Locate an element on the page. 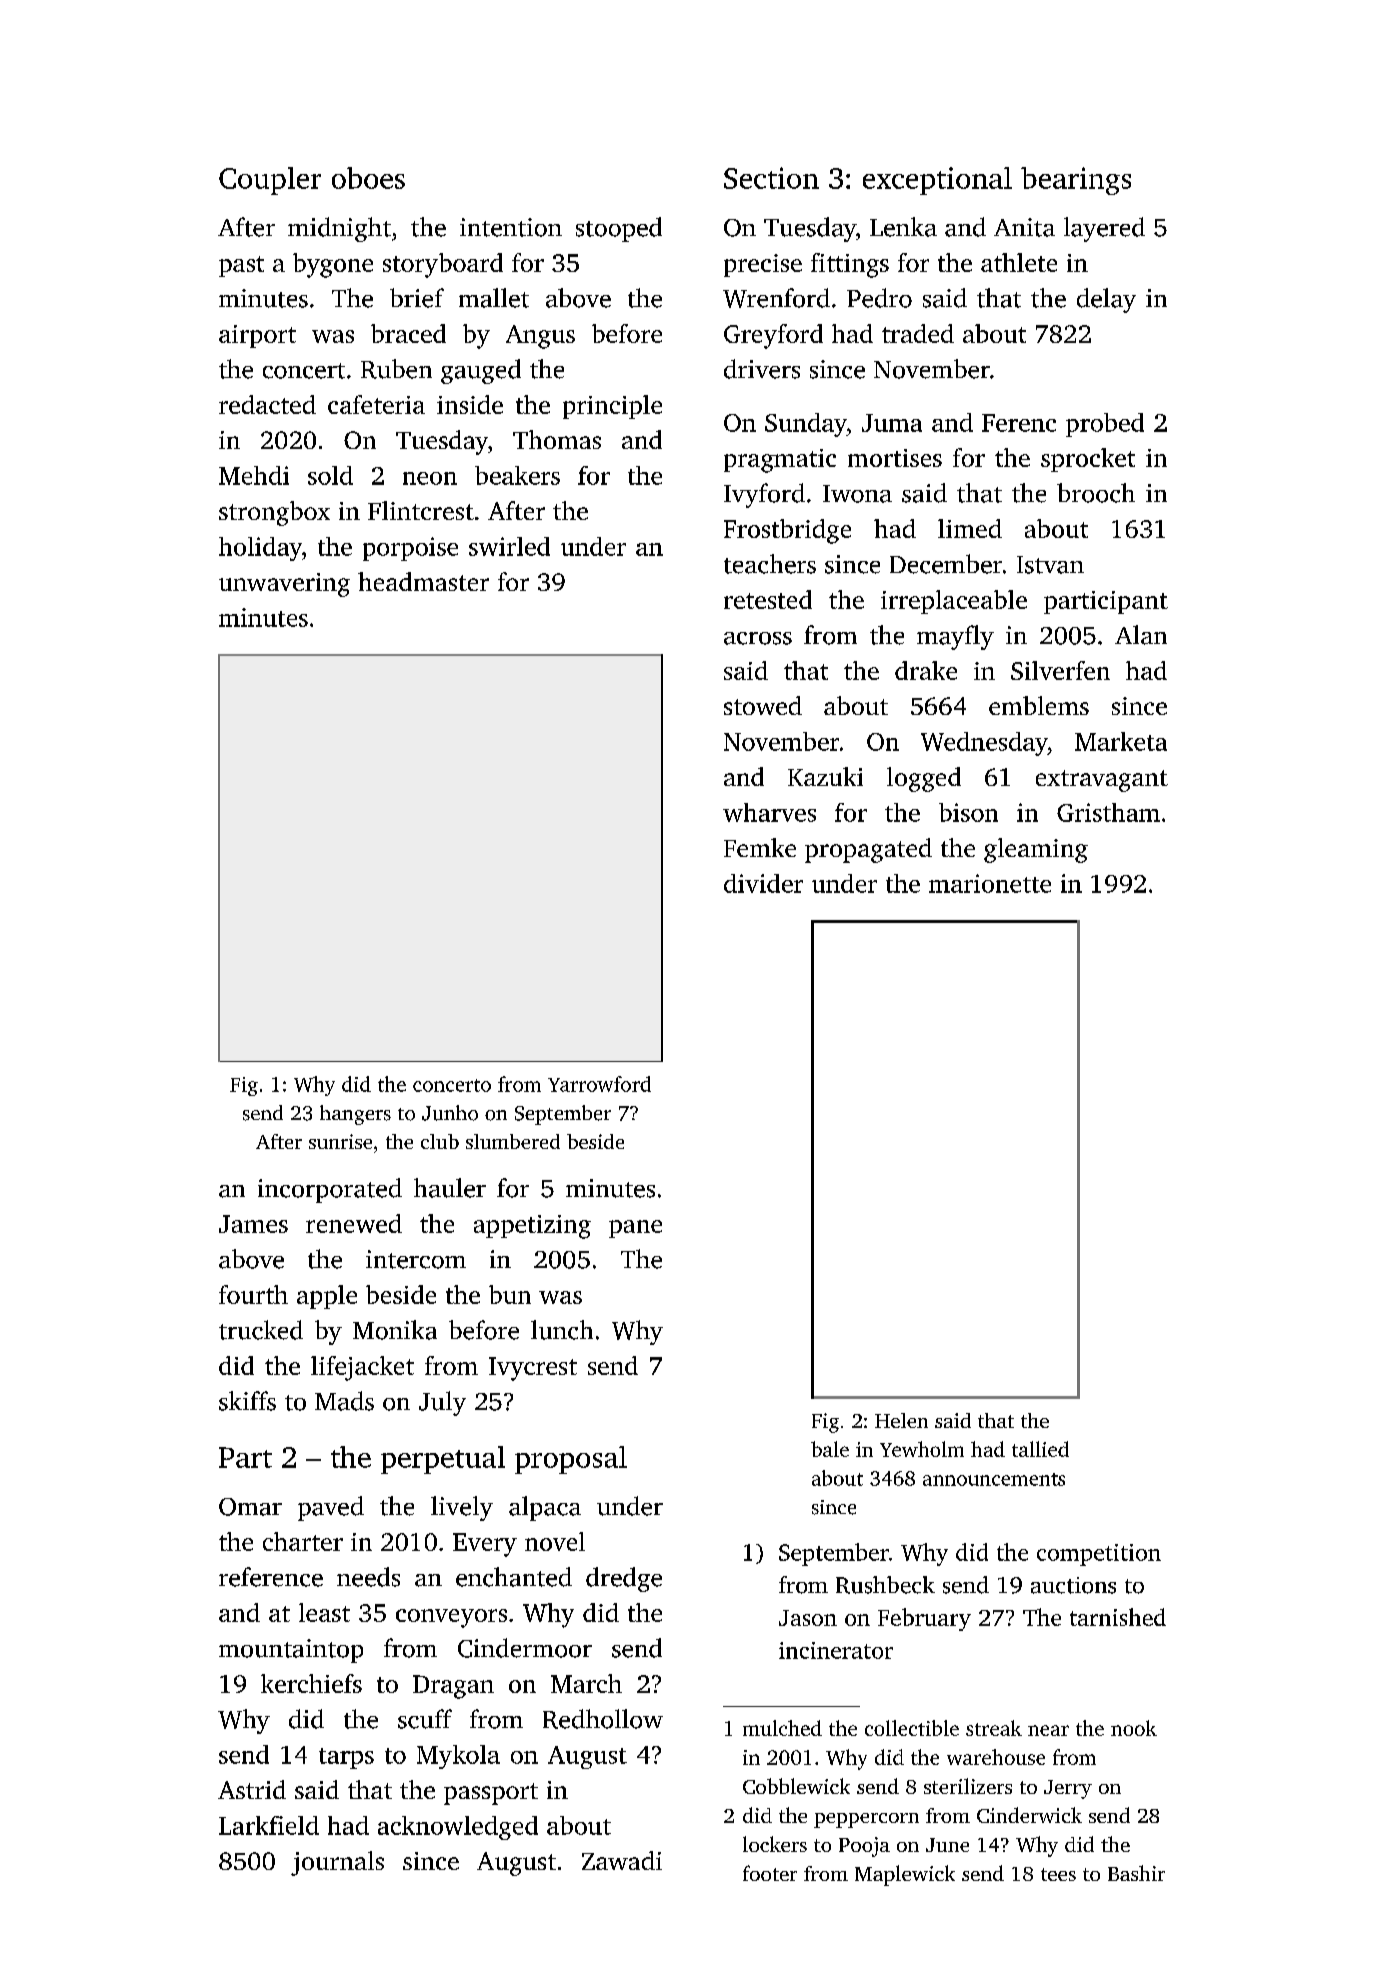 The width and height of the document is (1386, 1969). bearings is located at coordinates (1076, 181).
